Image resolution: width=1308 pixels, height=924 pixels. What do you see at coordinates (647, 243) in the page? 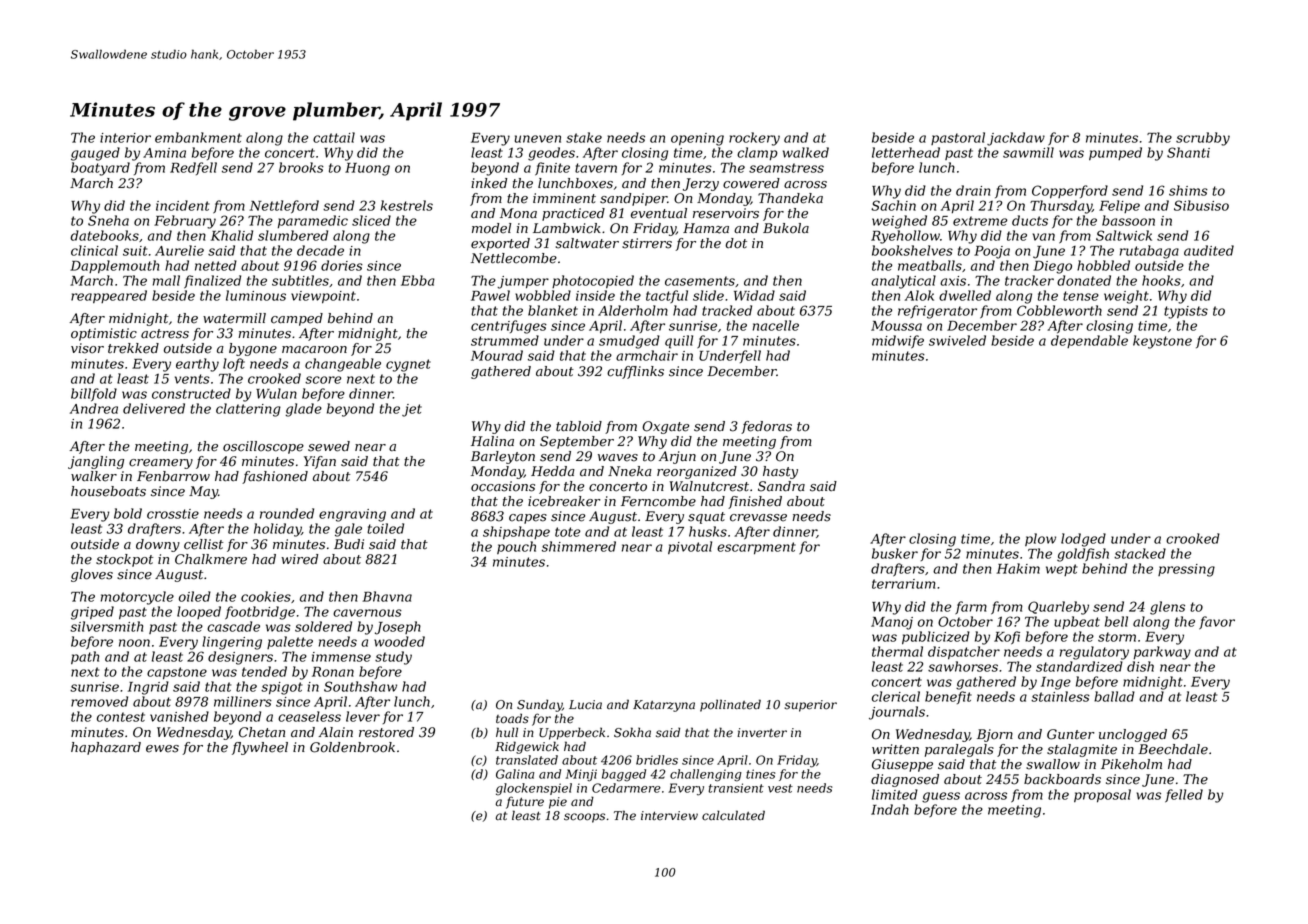
I see `stirrers` at bounding box center [647, 243].
